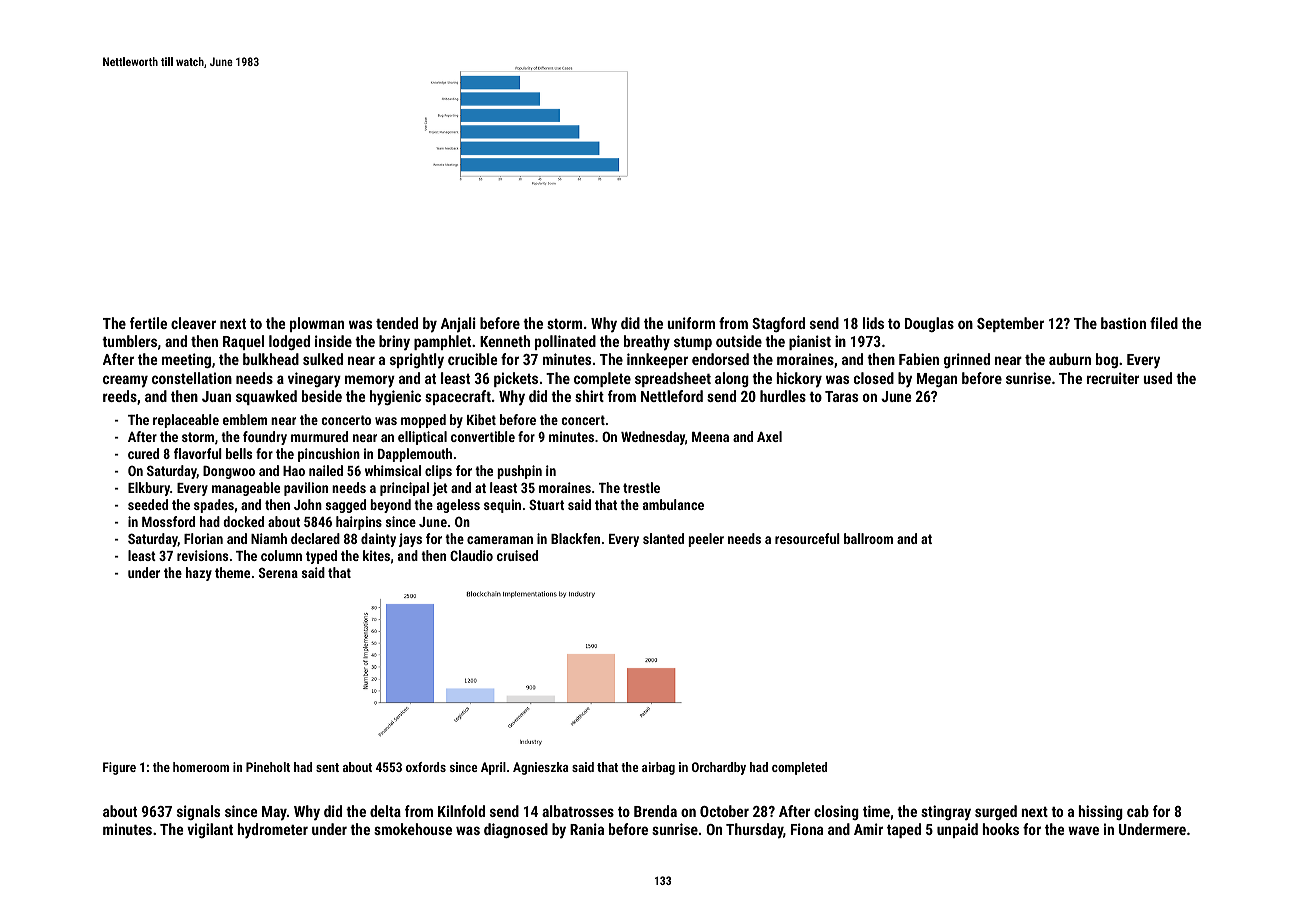 The height and width of the page is (924, 1308). Describe the element at coordinates (1107, 360) in the page. I see `bog` at that location.
